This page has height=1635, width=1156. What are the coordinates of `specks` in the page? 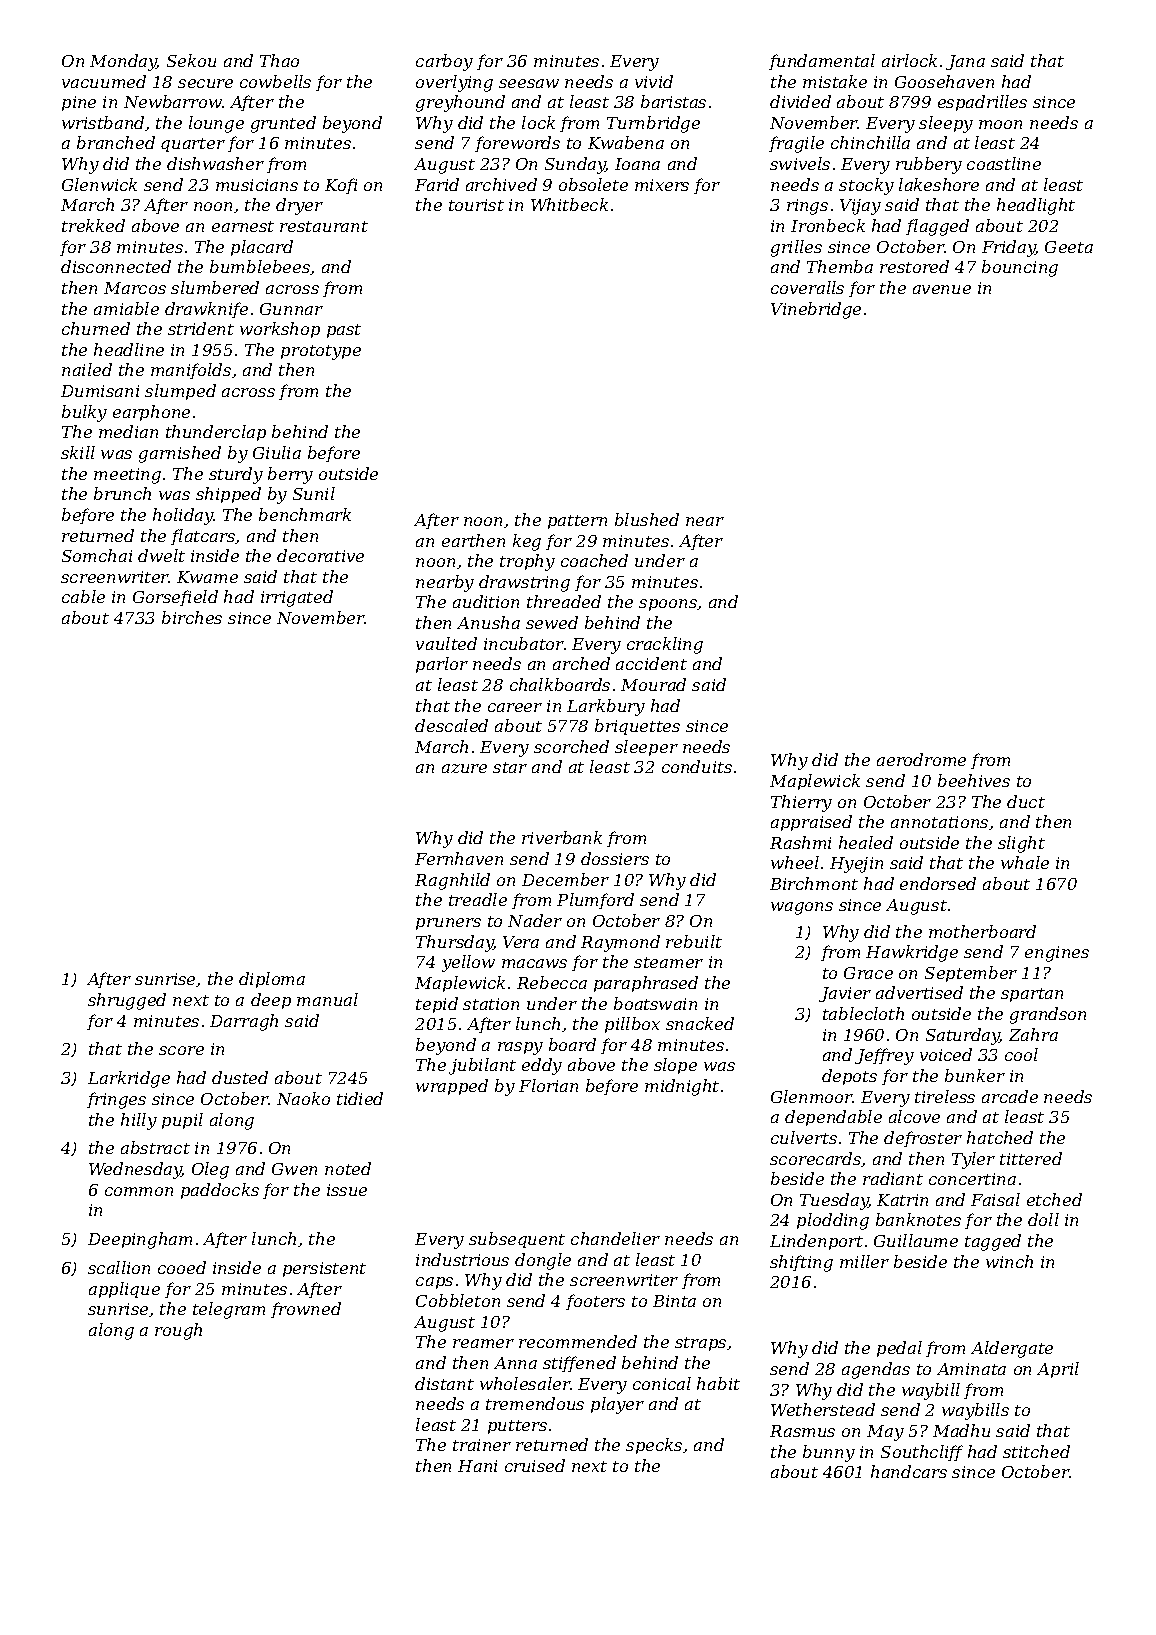 It's located at (654, 1446).
